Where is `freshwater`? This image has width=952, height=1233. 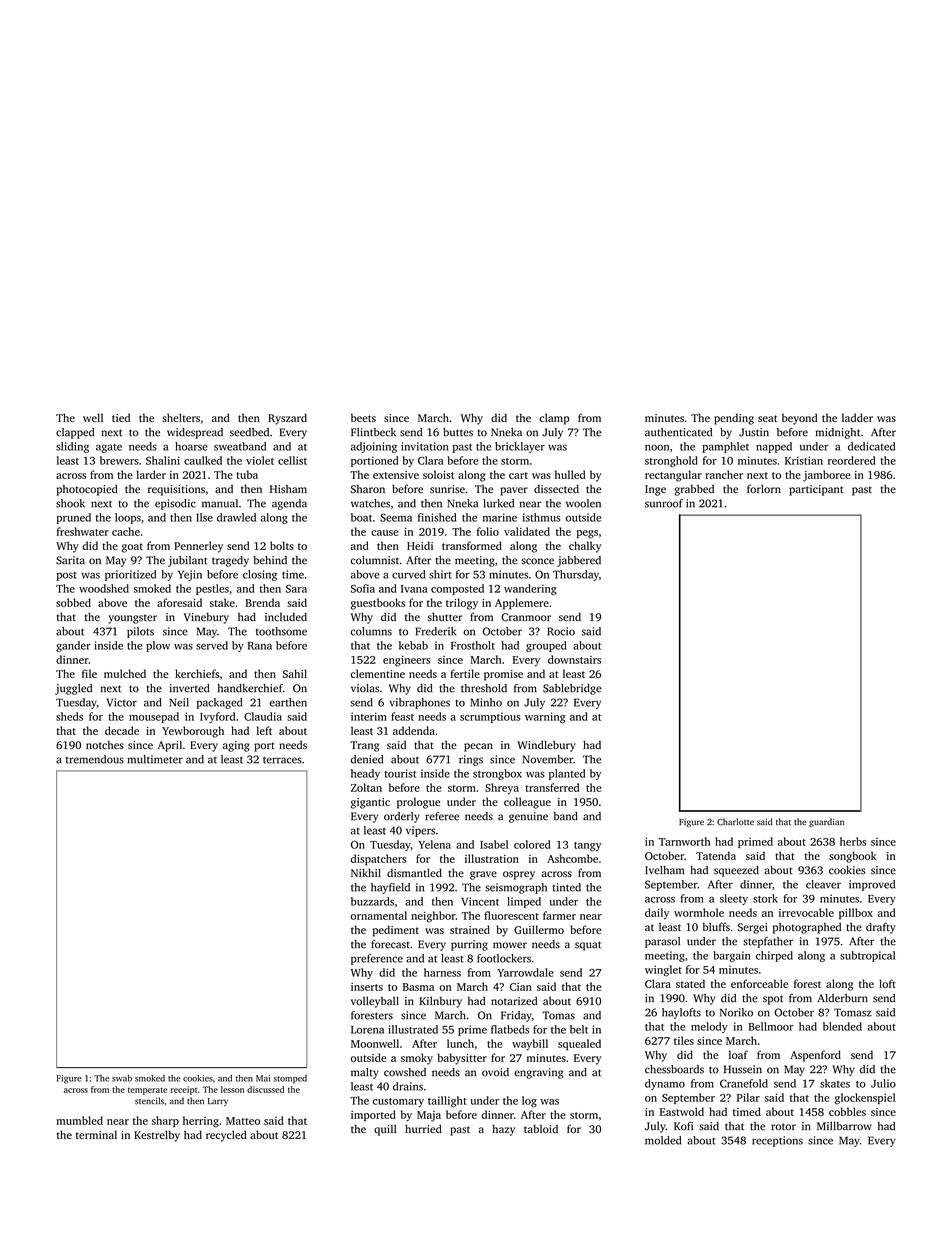 freshwater is located at coordinates (83, 531).
